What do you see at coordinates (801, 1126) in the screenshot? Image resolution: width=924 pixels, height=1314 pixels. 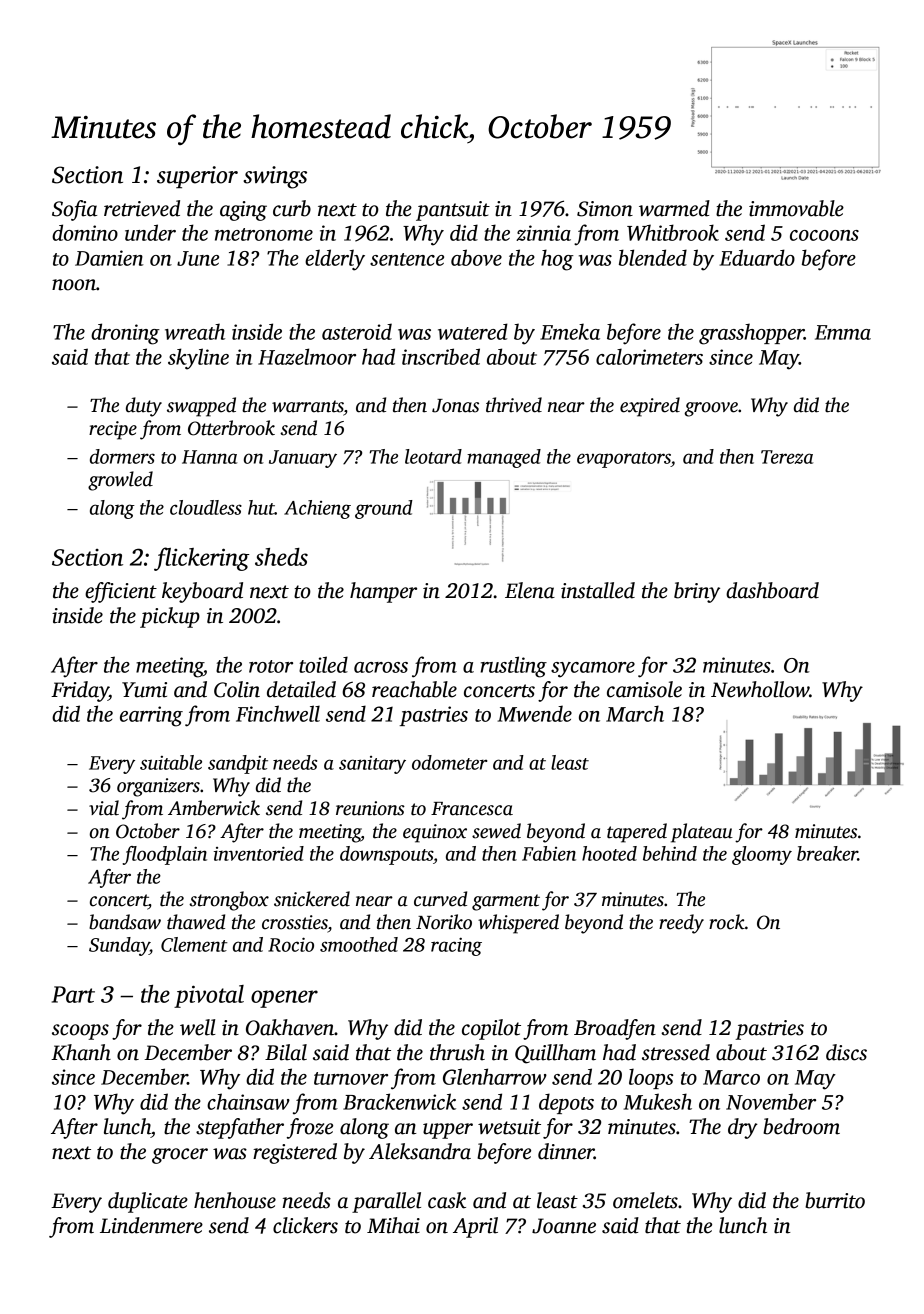 I see `bedroom` at bounding box center [801, 1126].
